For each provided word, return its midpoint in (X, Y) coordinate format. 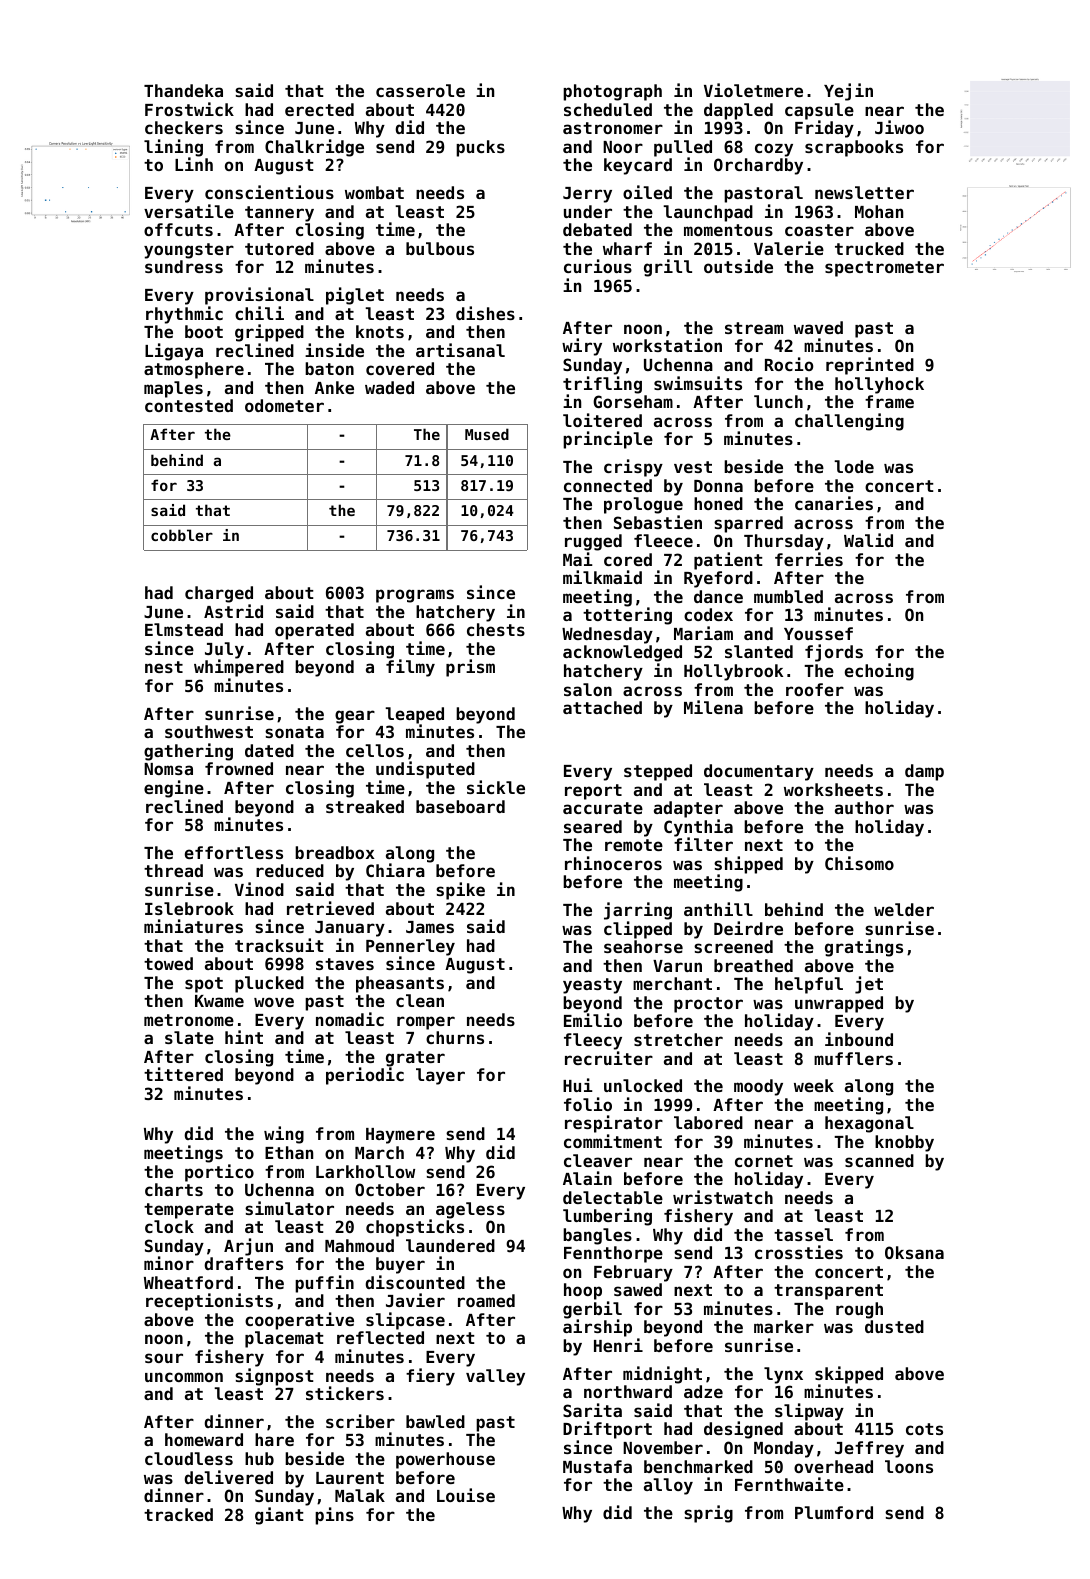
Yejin (848, 92)
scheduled (608, 109)
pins (334, 1516)
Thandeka (183, 90)
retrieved (330, 908)
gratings (864, 948)
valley (495, 1377)
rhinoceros (613, 863)
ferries (809, 559)
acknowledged (622, 653)
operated (314, 631)
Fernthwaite (789, 1484)
